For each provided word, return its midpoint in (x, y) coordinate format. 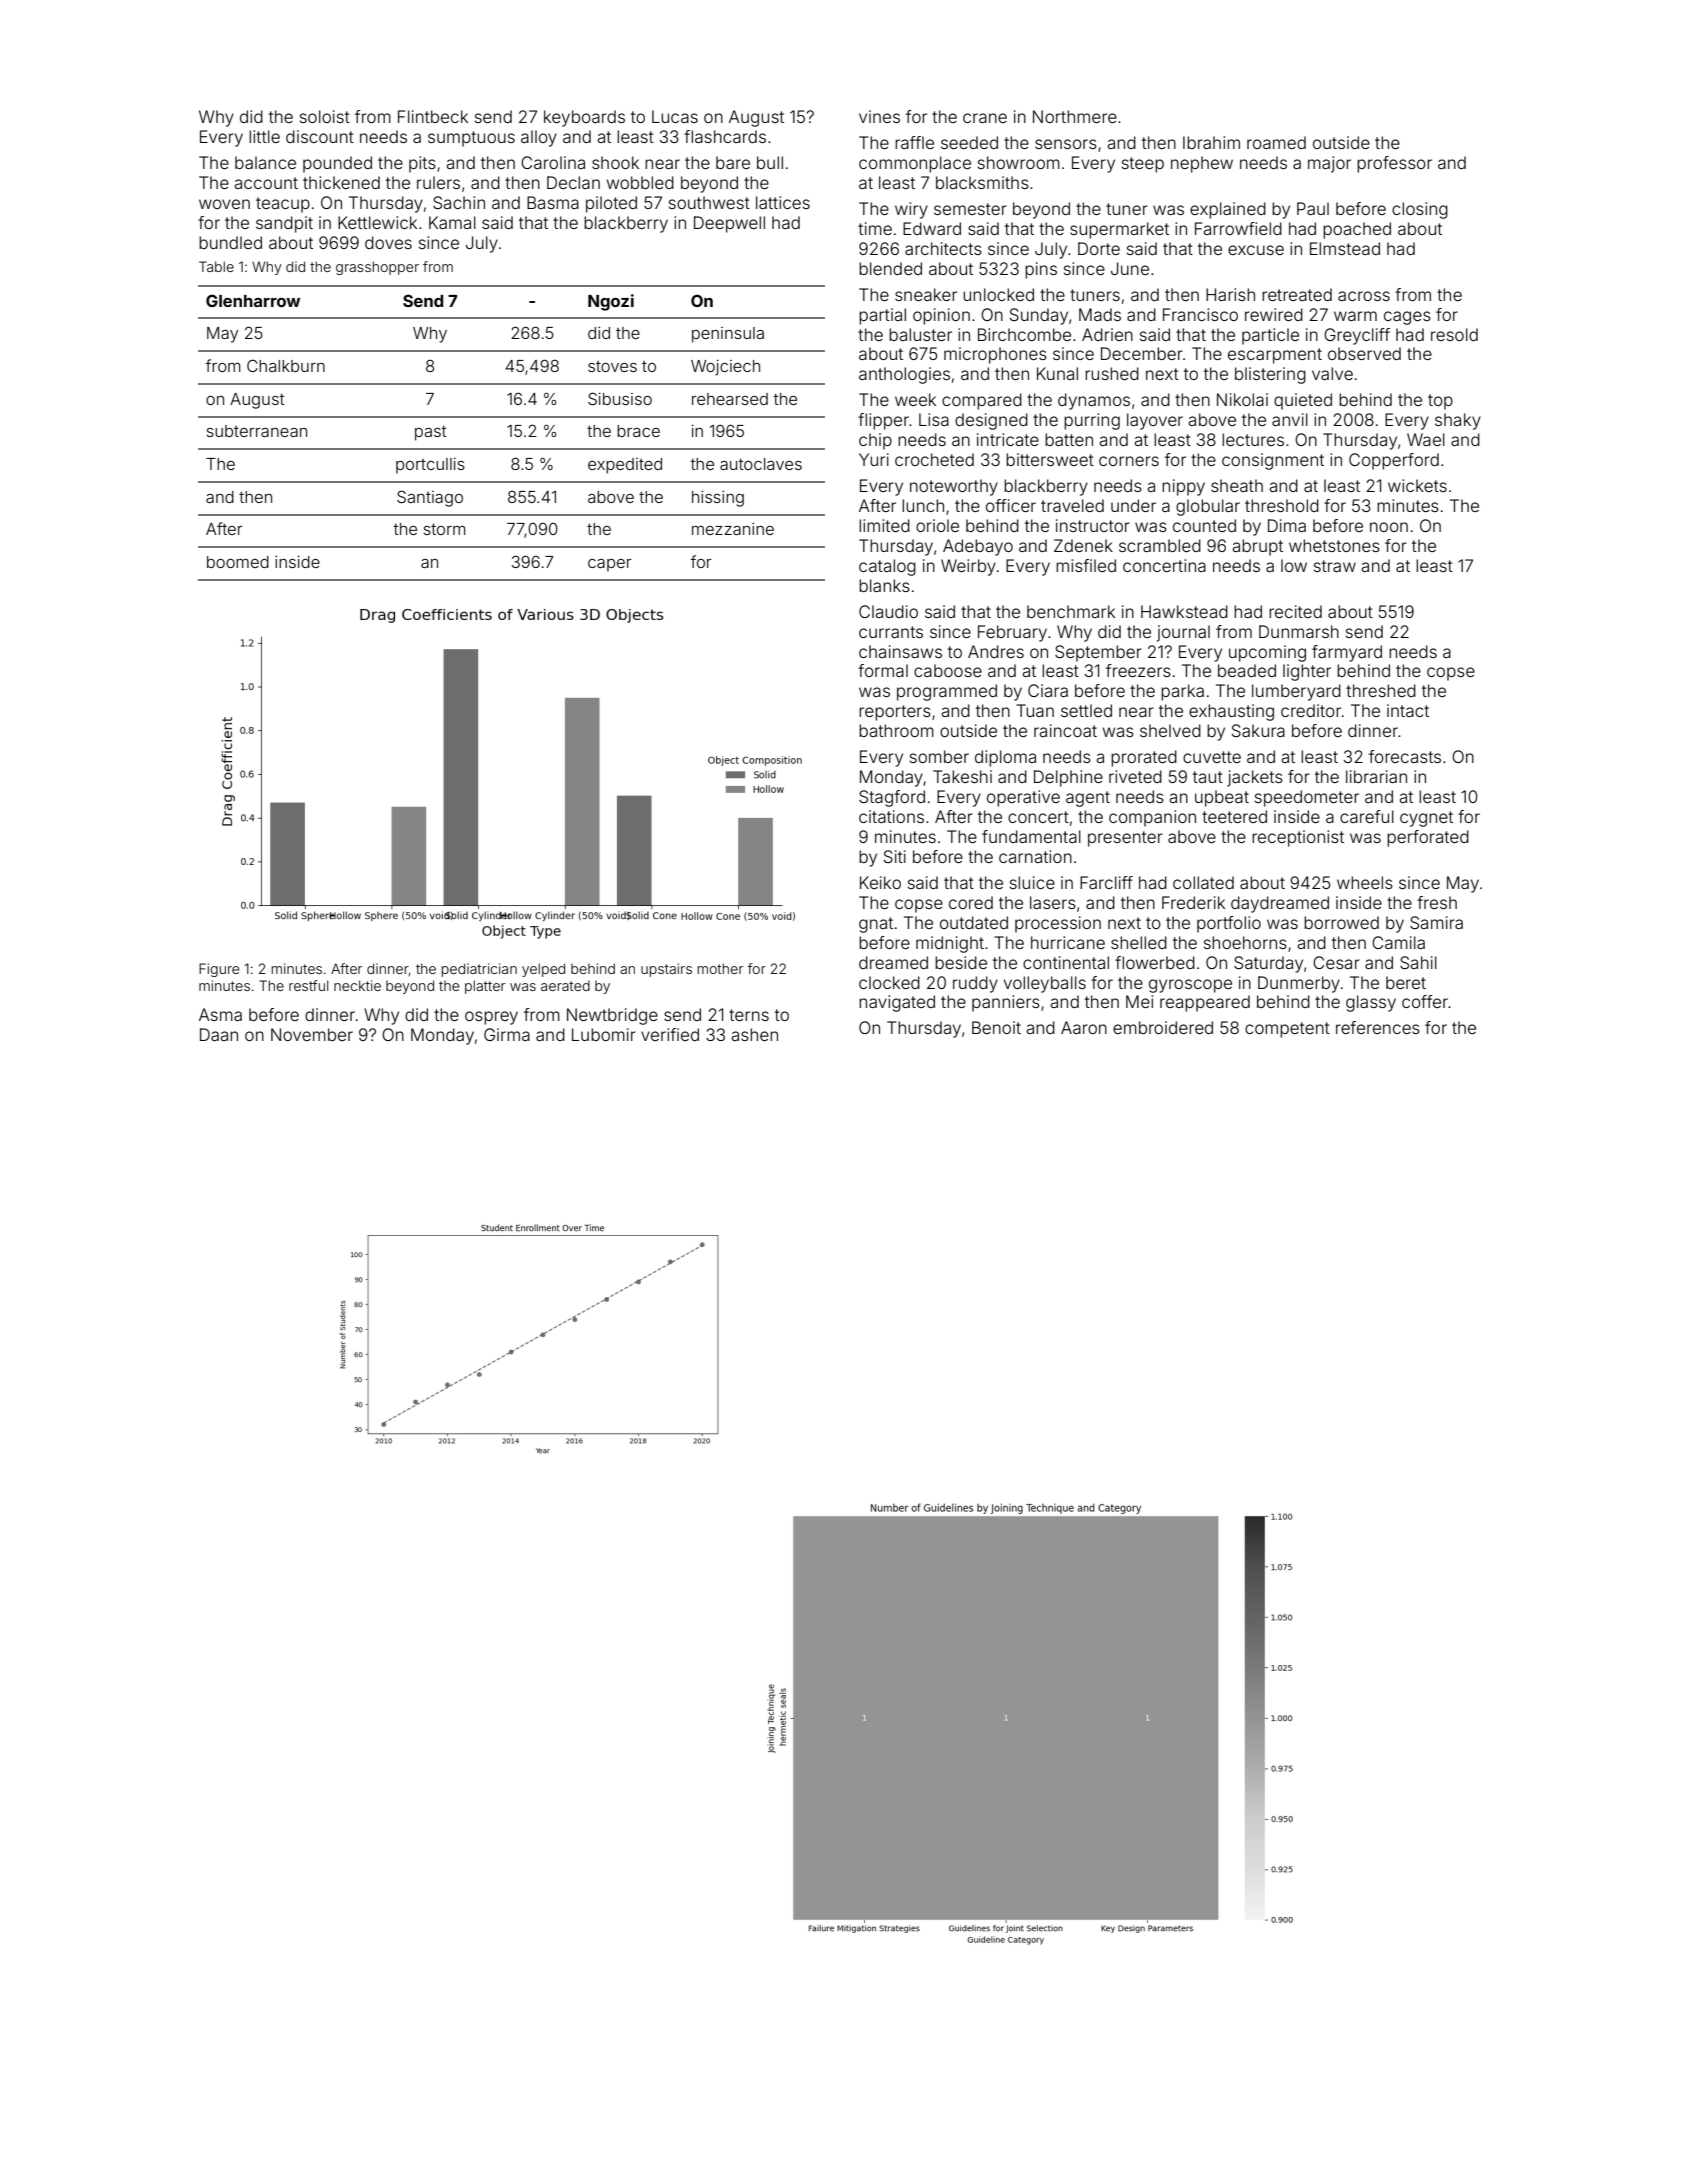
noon (1389, 527)
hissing (718, 499)
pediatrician (479, 970)
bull (770, 162)
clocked (889, 982)
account (266, 183)
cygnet (1426, 819)
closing (1420, 210)
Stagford (892, 798)
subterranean (257, 431)
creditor (1311, 710)
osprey (491, 1018)
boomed (238, 562)
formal (883, 670)
